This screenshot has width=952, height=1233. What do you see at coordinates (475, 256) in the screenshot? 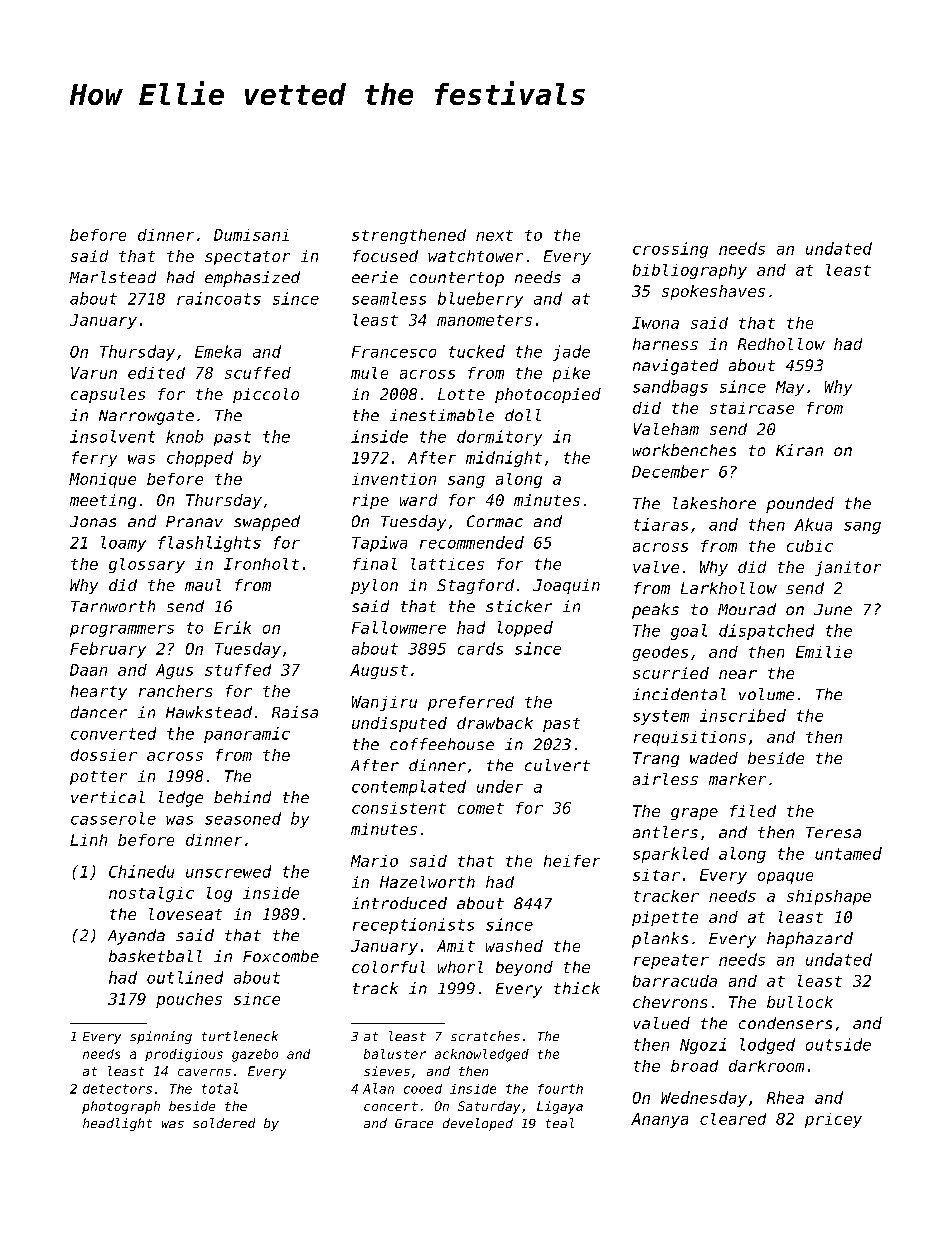
I see `watchtower` at bounding box center [475, 256].
